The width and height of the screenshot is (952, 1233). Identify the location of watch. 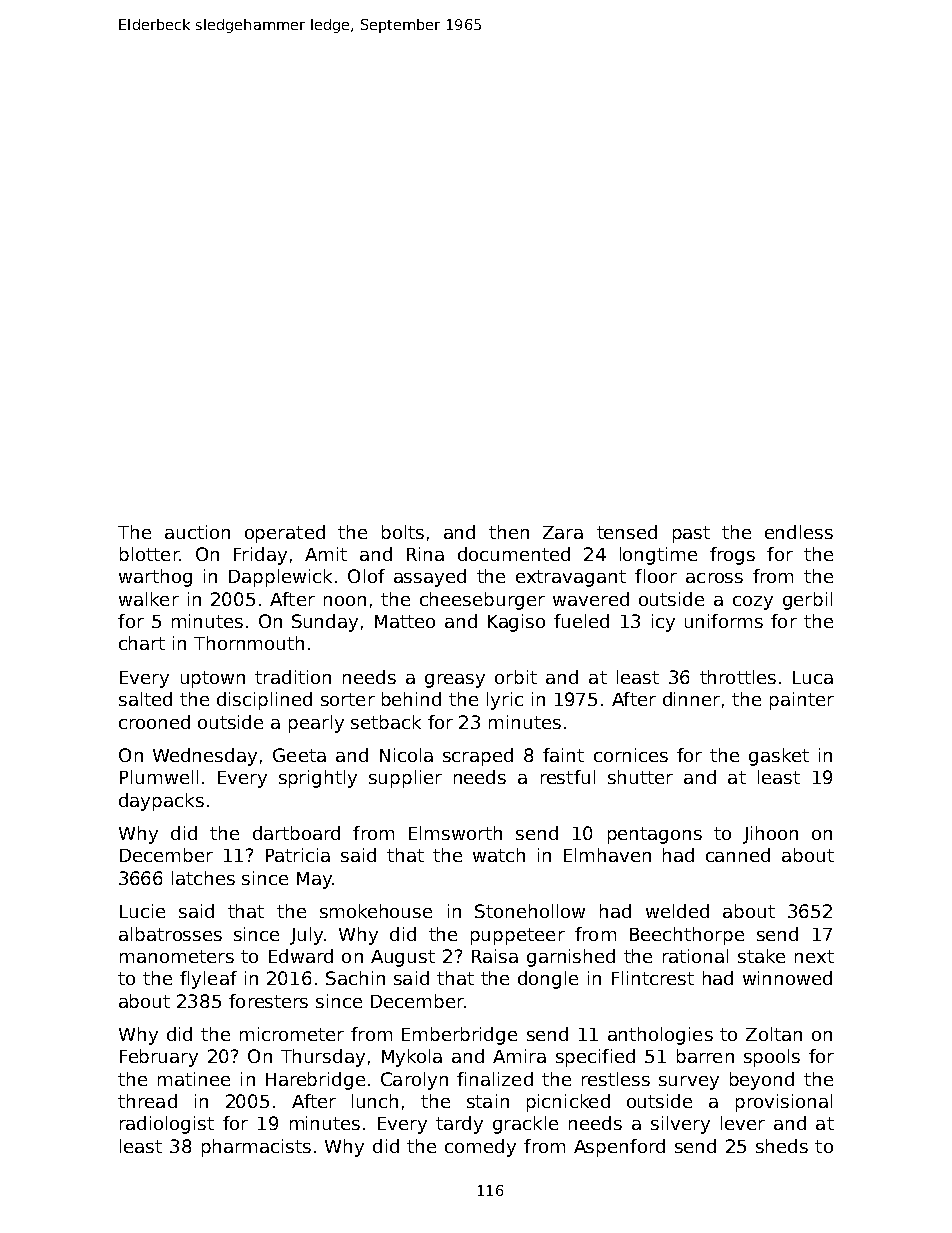
(499, 855).
